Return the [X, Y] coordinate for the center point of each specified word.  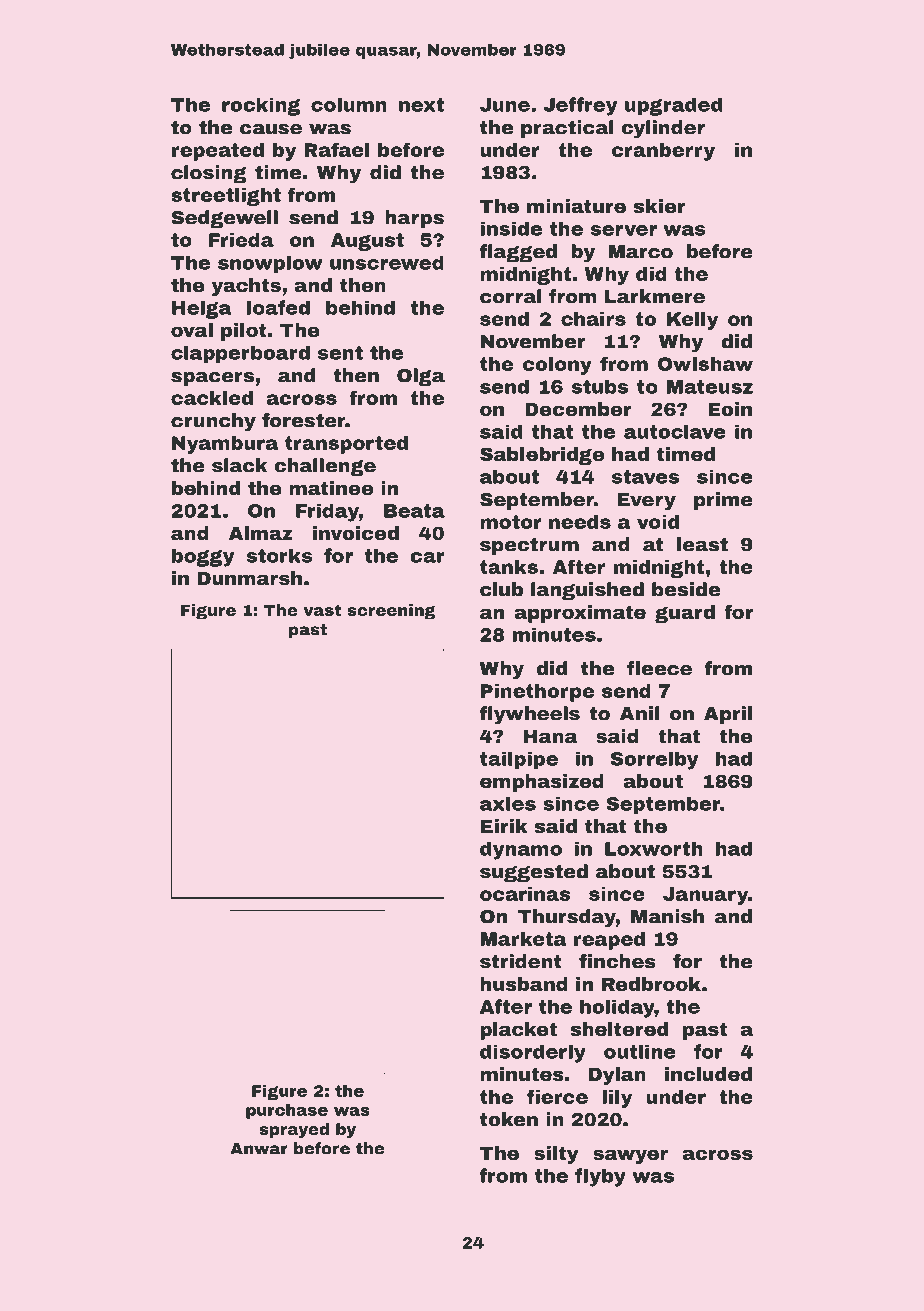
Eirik [504, 826]
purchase [287, 1111]
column [349, 104]
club [501, 589]
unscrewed [387, 262]
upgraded [673, 107]
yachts [246, 287]
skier [660, 206]
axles [508, 804]
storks [279, 555]
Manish [667, 916]
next [421, 105]
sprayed [294, 1131]
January [705, 896]
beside [686, 589]
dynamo [521, 850]
